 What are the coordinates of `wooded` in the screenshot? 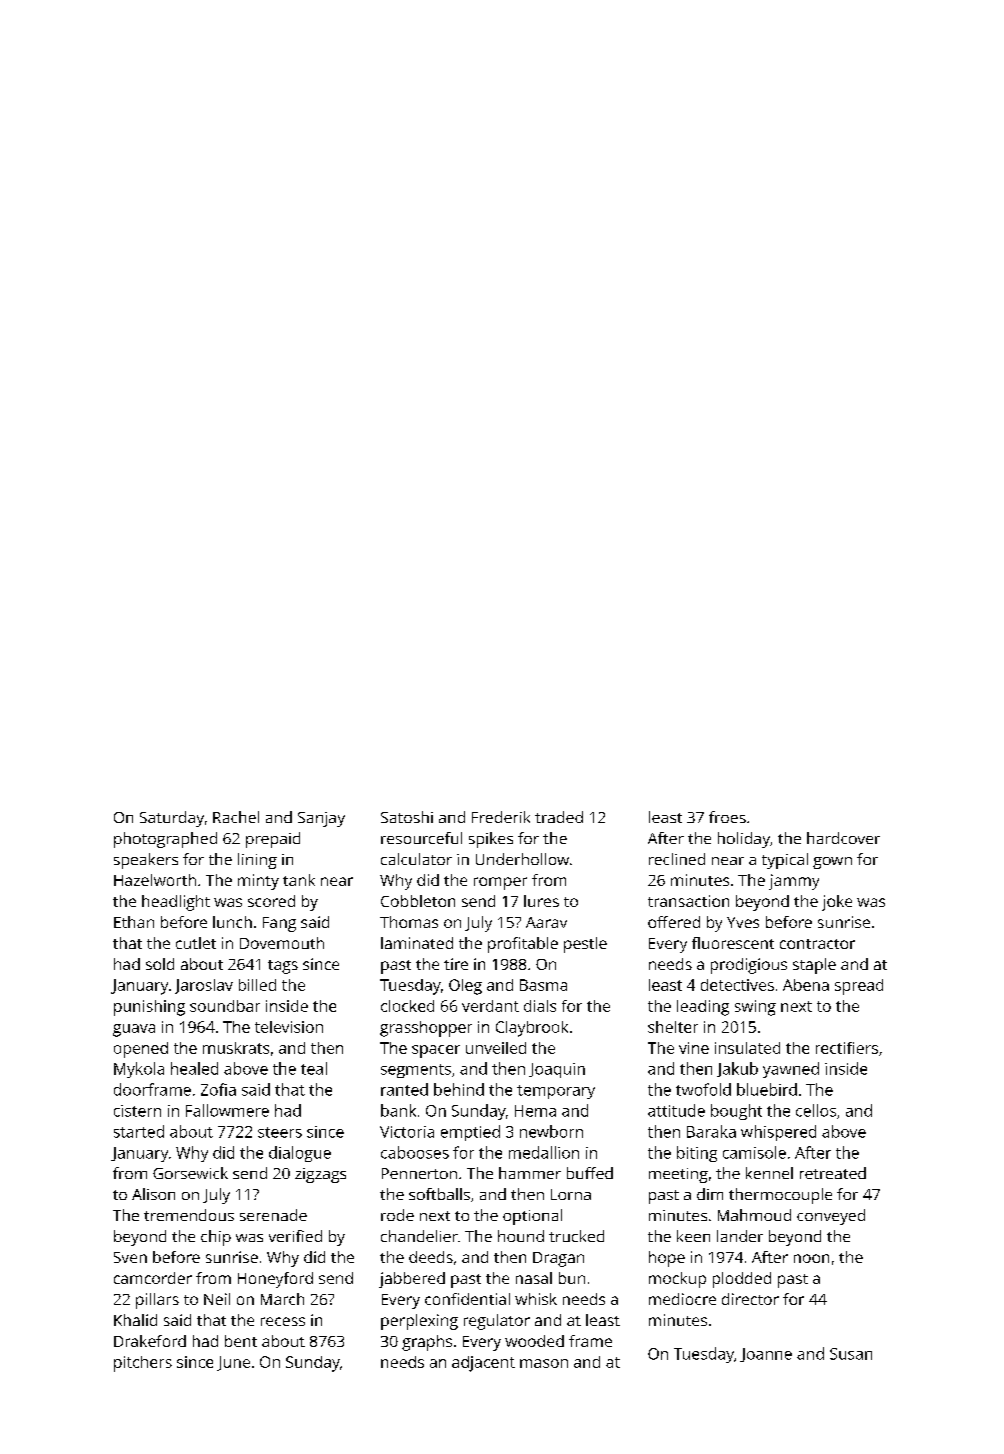 It's located at (534, 1341).
